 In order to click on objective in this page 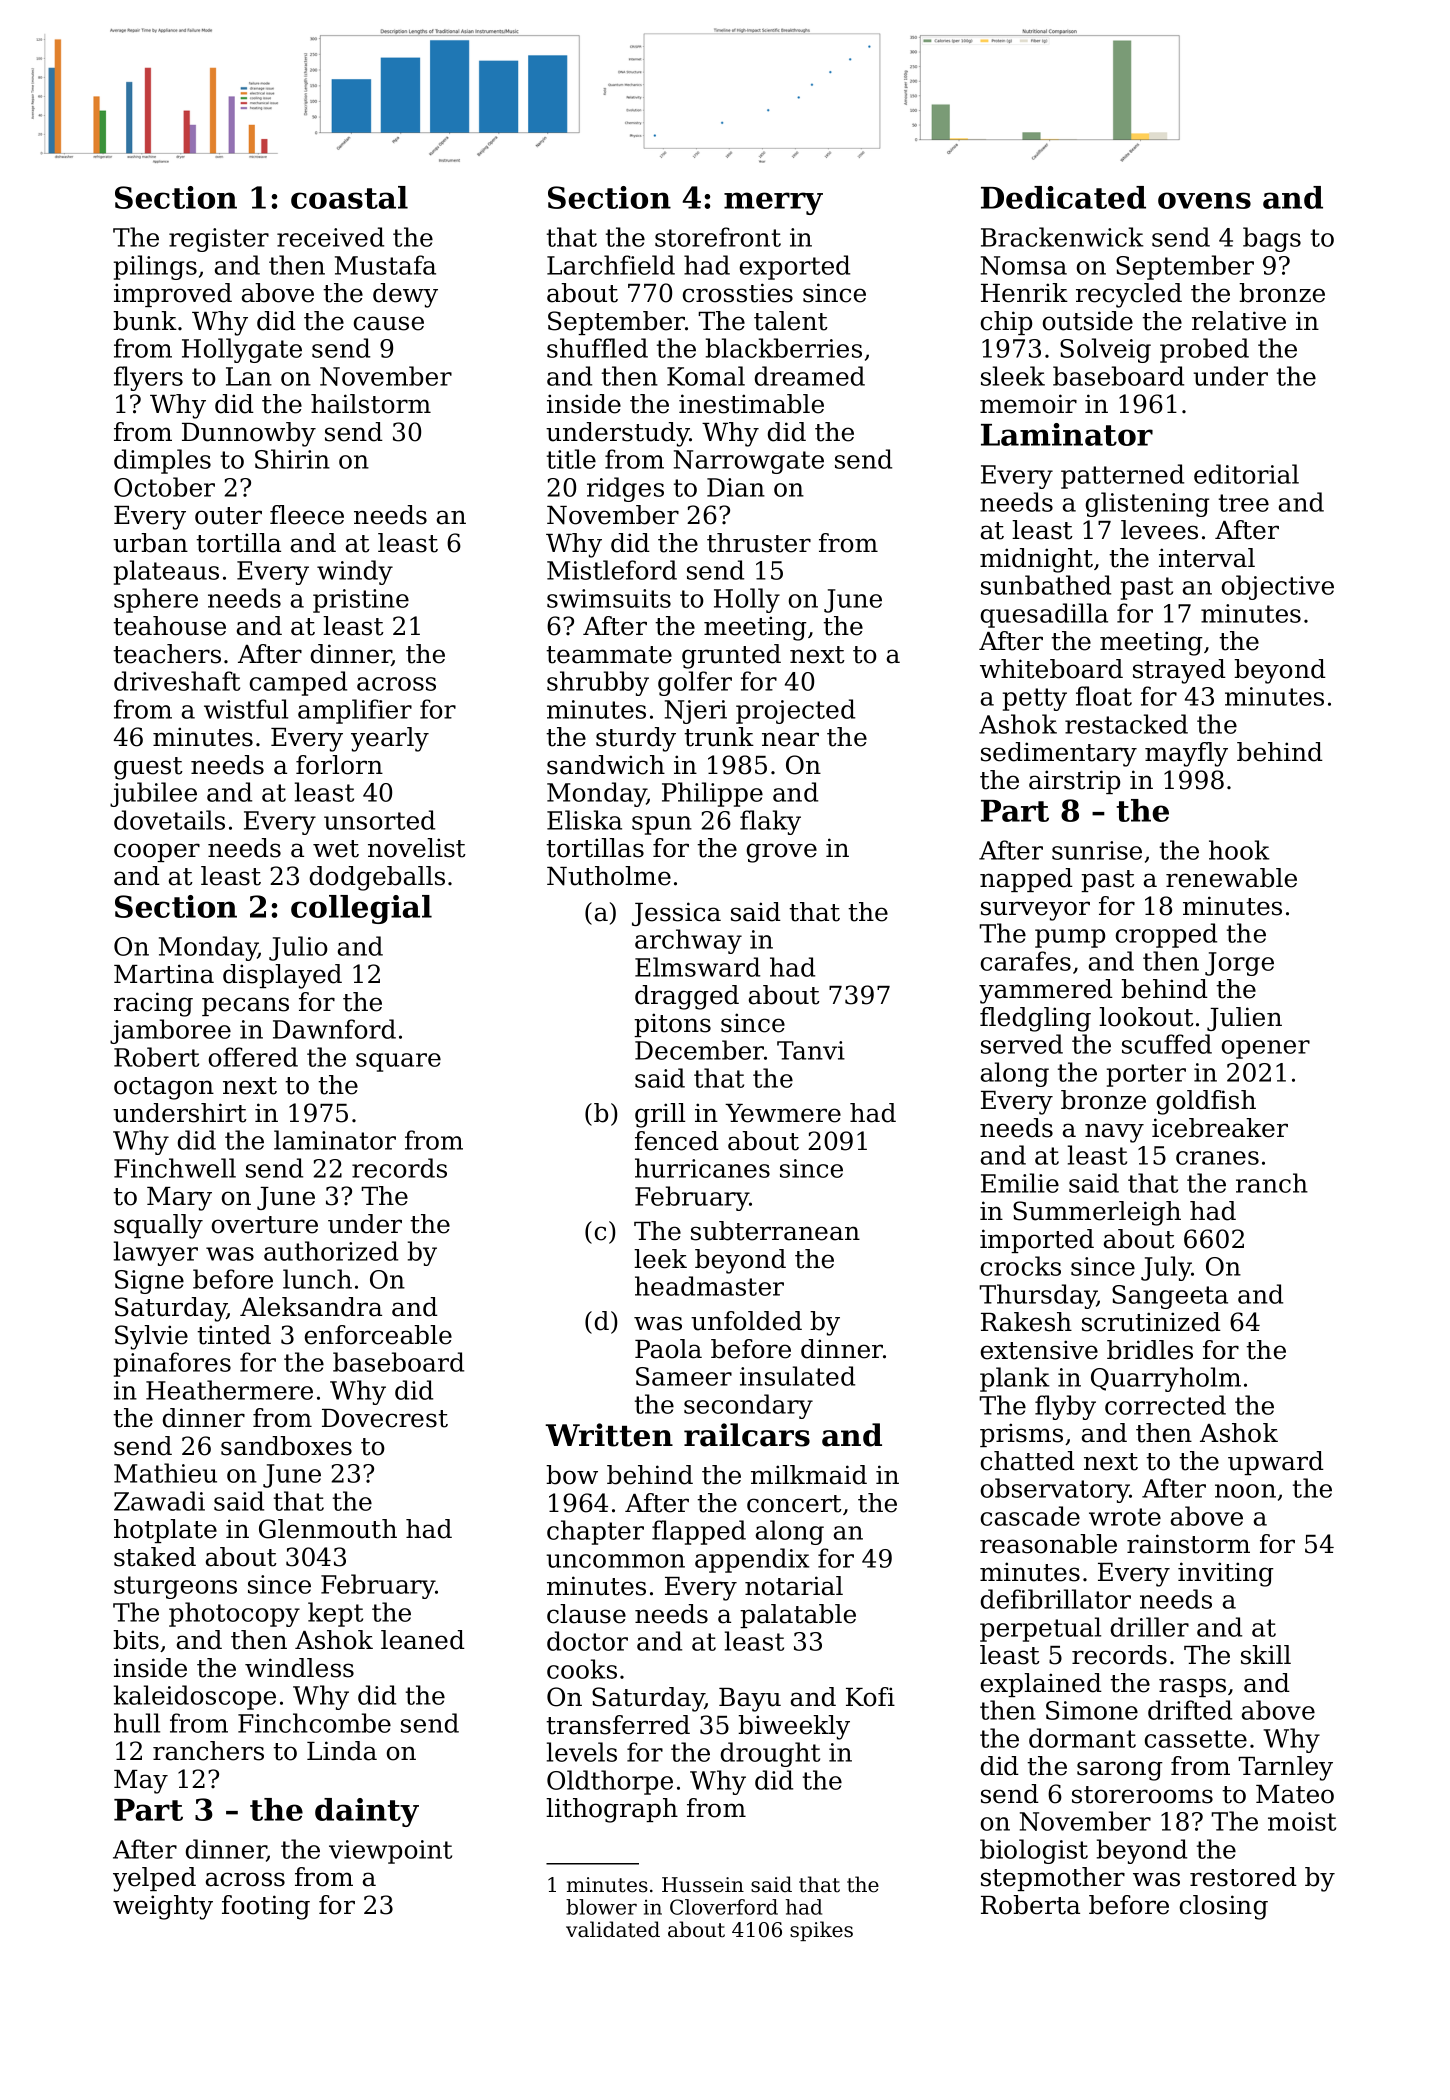, I will do `click(1278, 587)`.
